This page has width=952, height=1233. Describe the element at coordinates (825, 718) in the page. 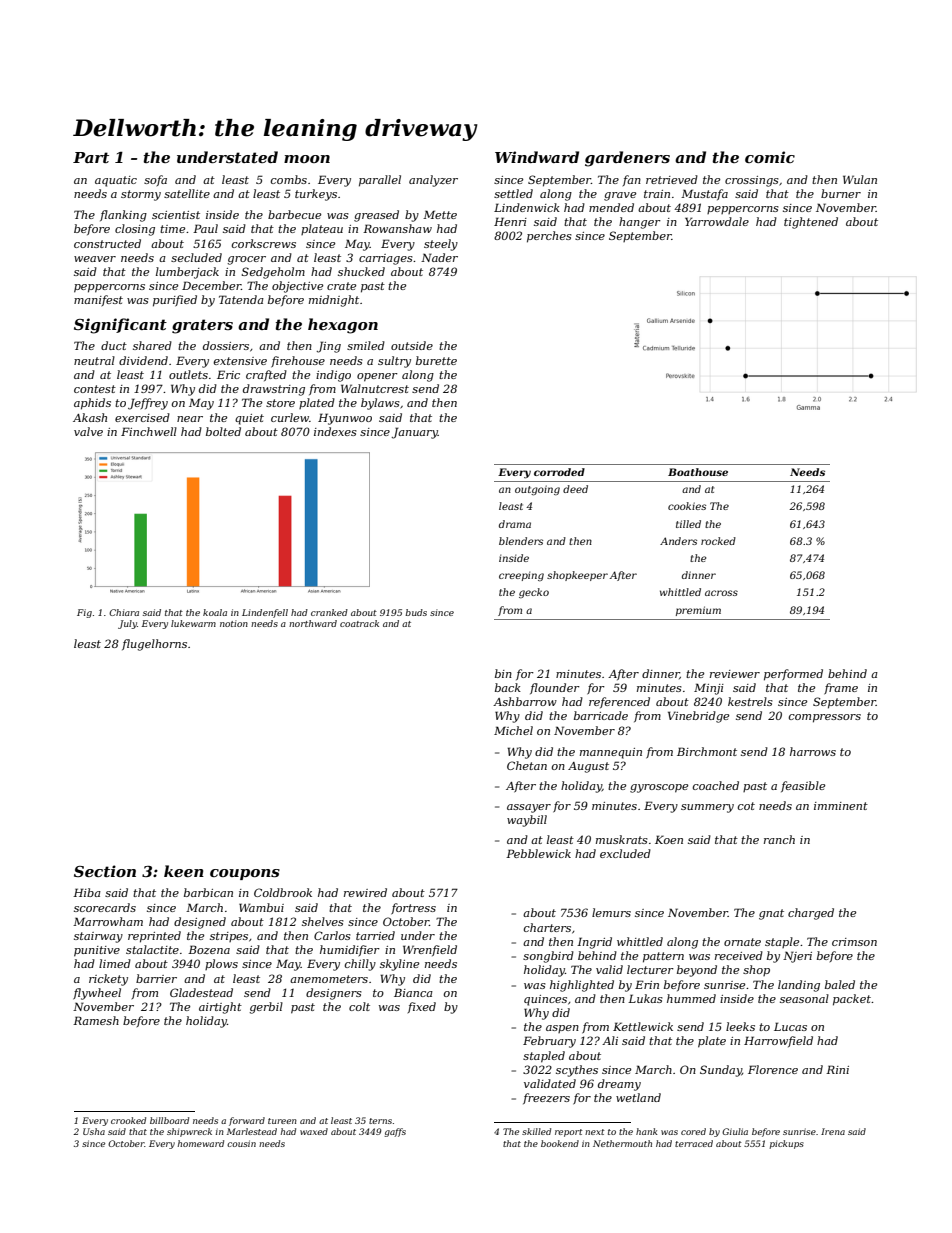

I see `compressors` at that location.
